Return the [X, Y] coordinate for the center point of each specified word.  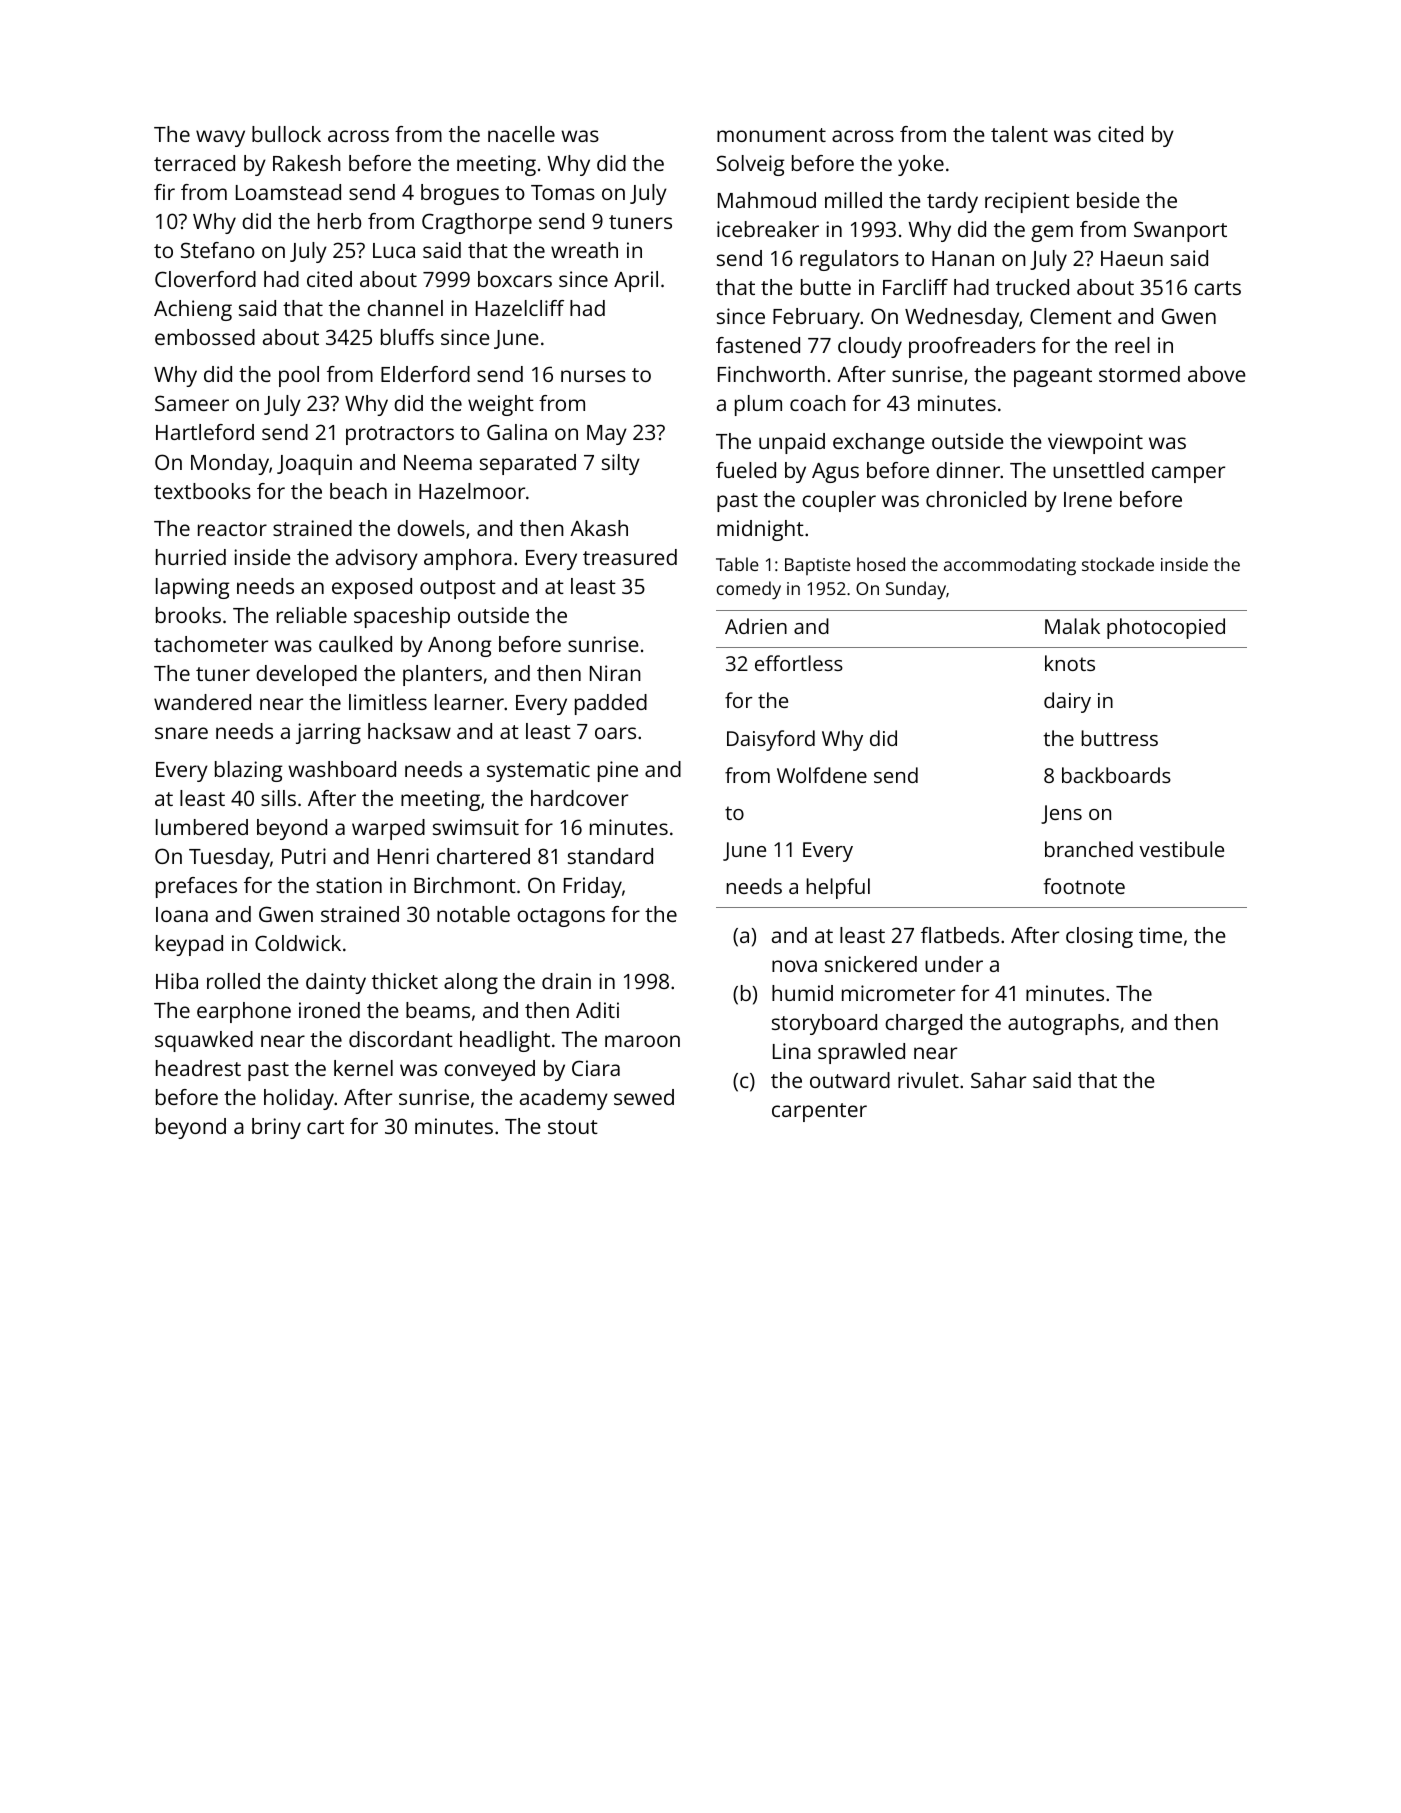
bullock [286, 134]
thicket [405, 981]
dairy [1067, 702]
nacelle [521, 134]
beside [1108, 200]
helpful [838, 888]
